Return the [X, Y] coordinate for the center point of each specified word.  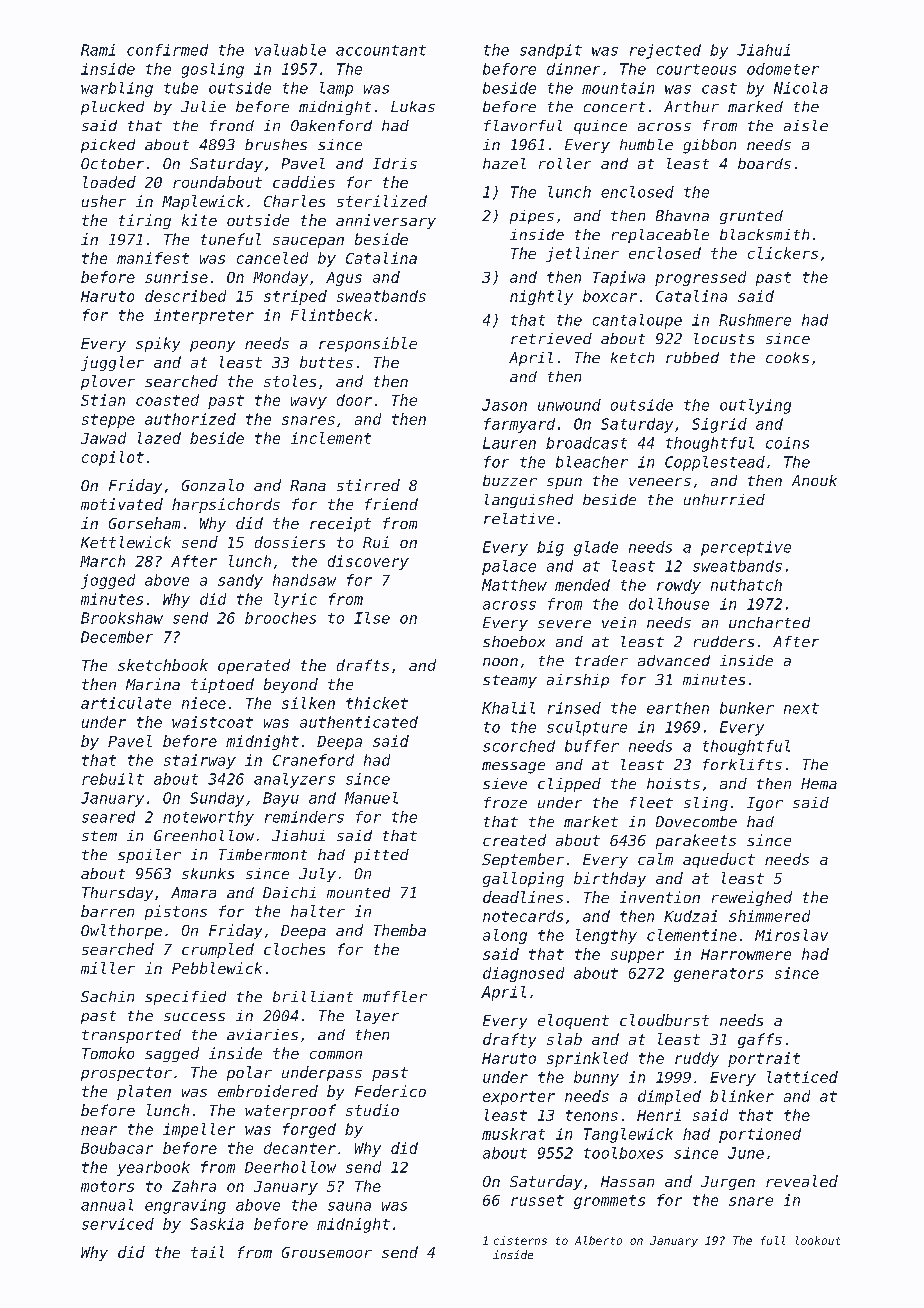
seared [108, 817]
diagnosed [523, 974]
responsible [368, 344]
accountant [381, 50]
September [523, 860]
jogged [108, 581]
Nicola [801, 88]
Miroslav [791, 935]
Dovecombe [696, 821]
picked [108, 146]
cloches [294, 949]
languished [529, 501]
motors [107, 1186]
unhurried [724, 499]
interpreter [204, 316]
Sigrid [719, 425]
